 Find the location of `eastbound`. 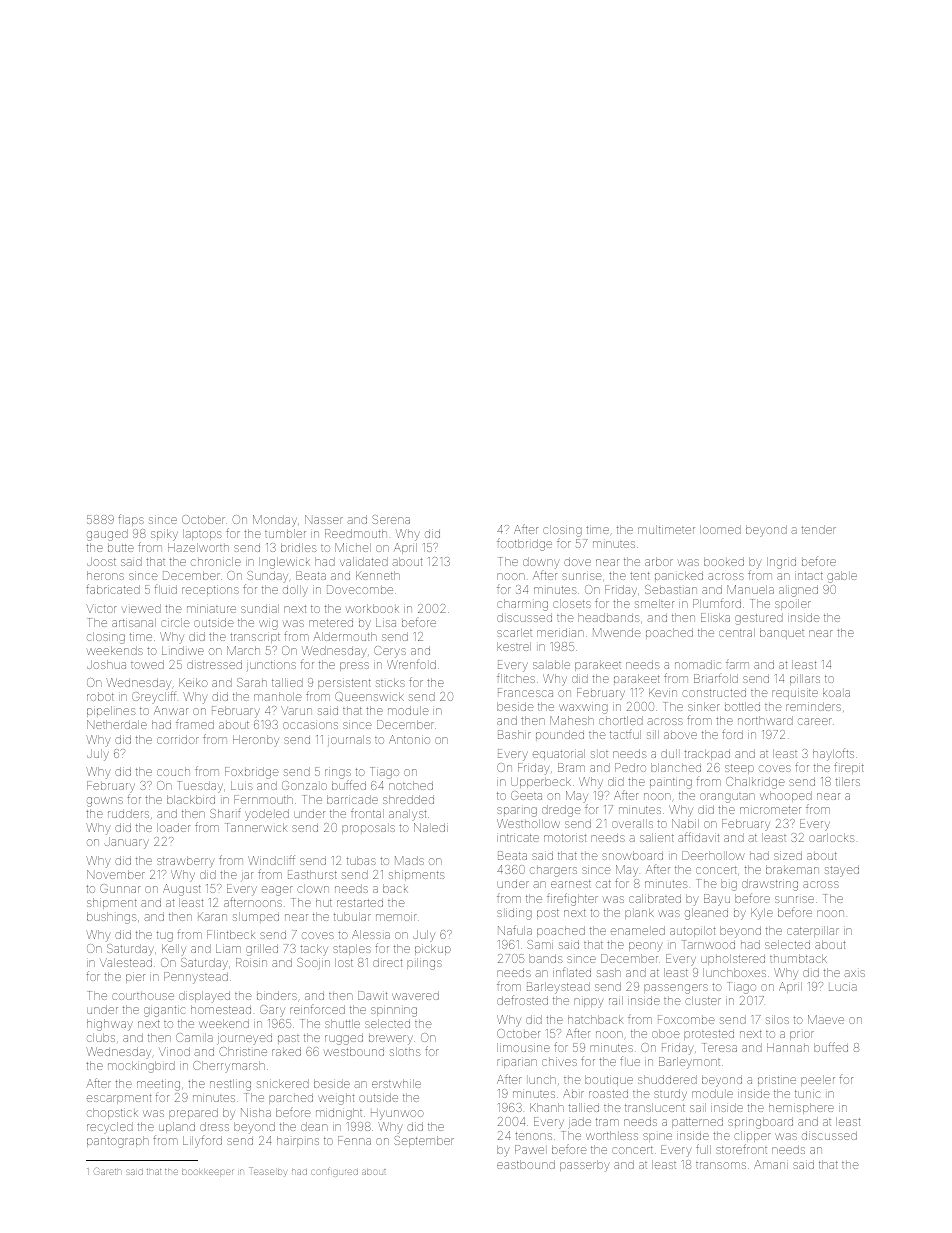

eastbound is located at coordinates (526, 1164).
